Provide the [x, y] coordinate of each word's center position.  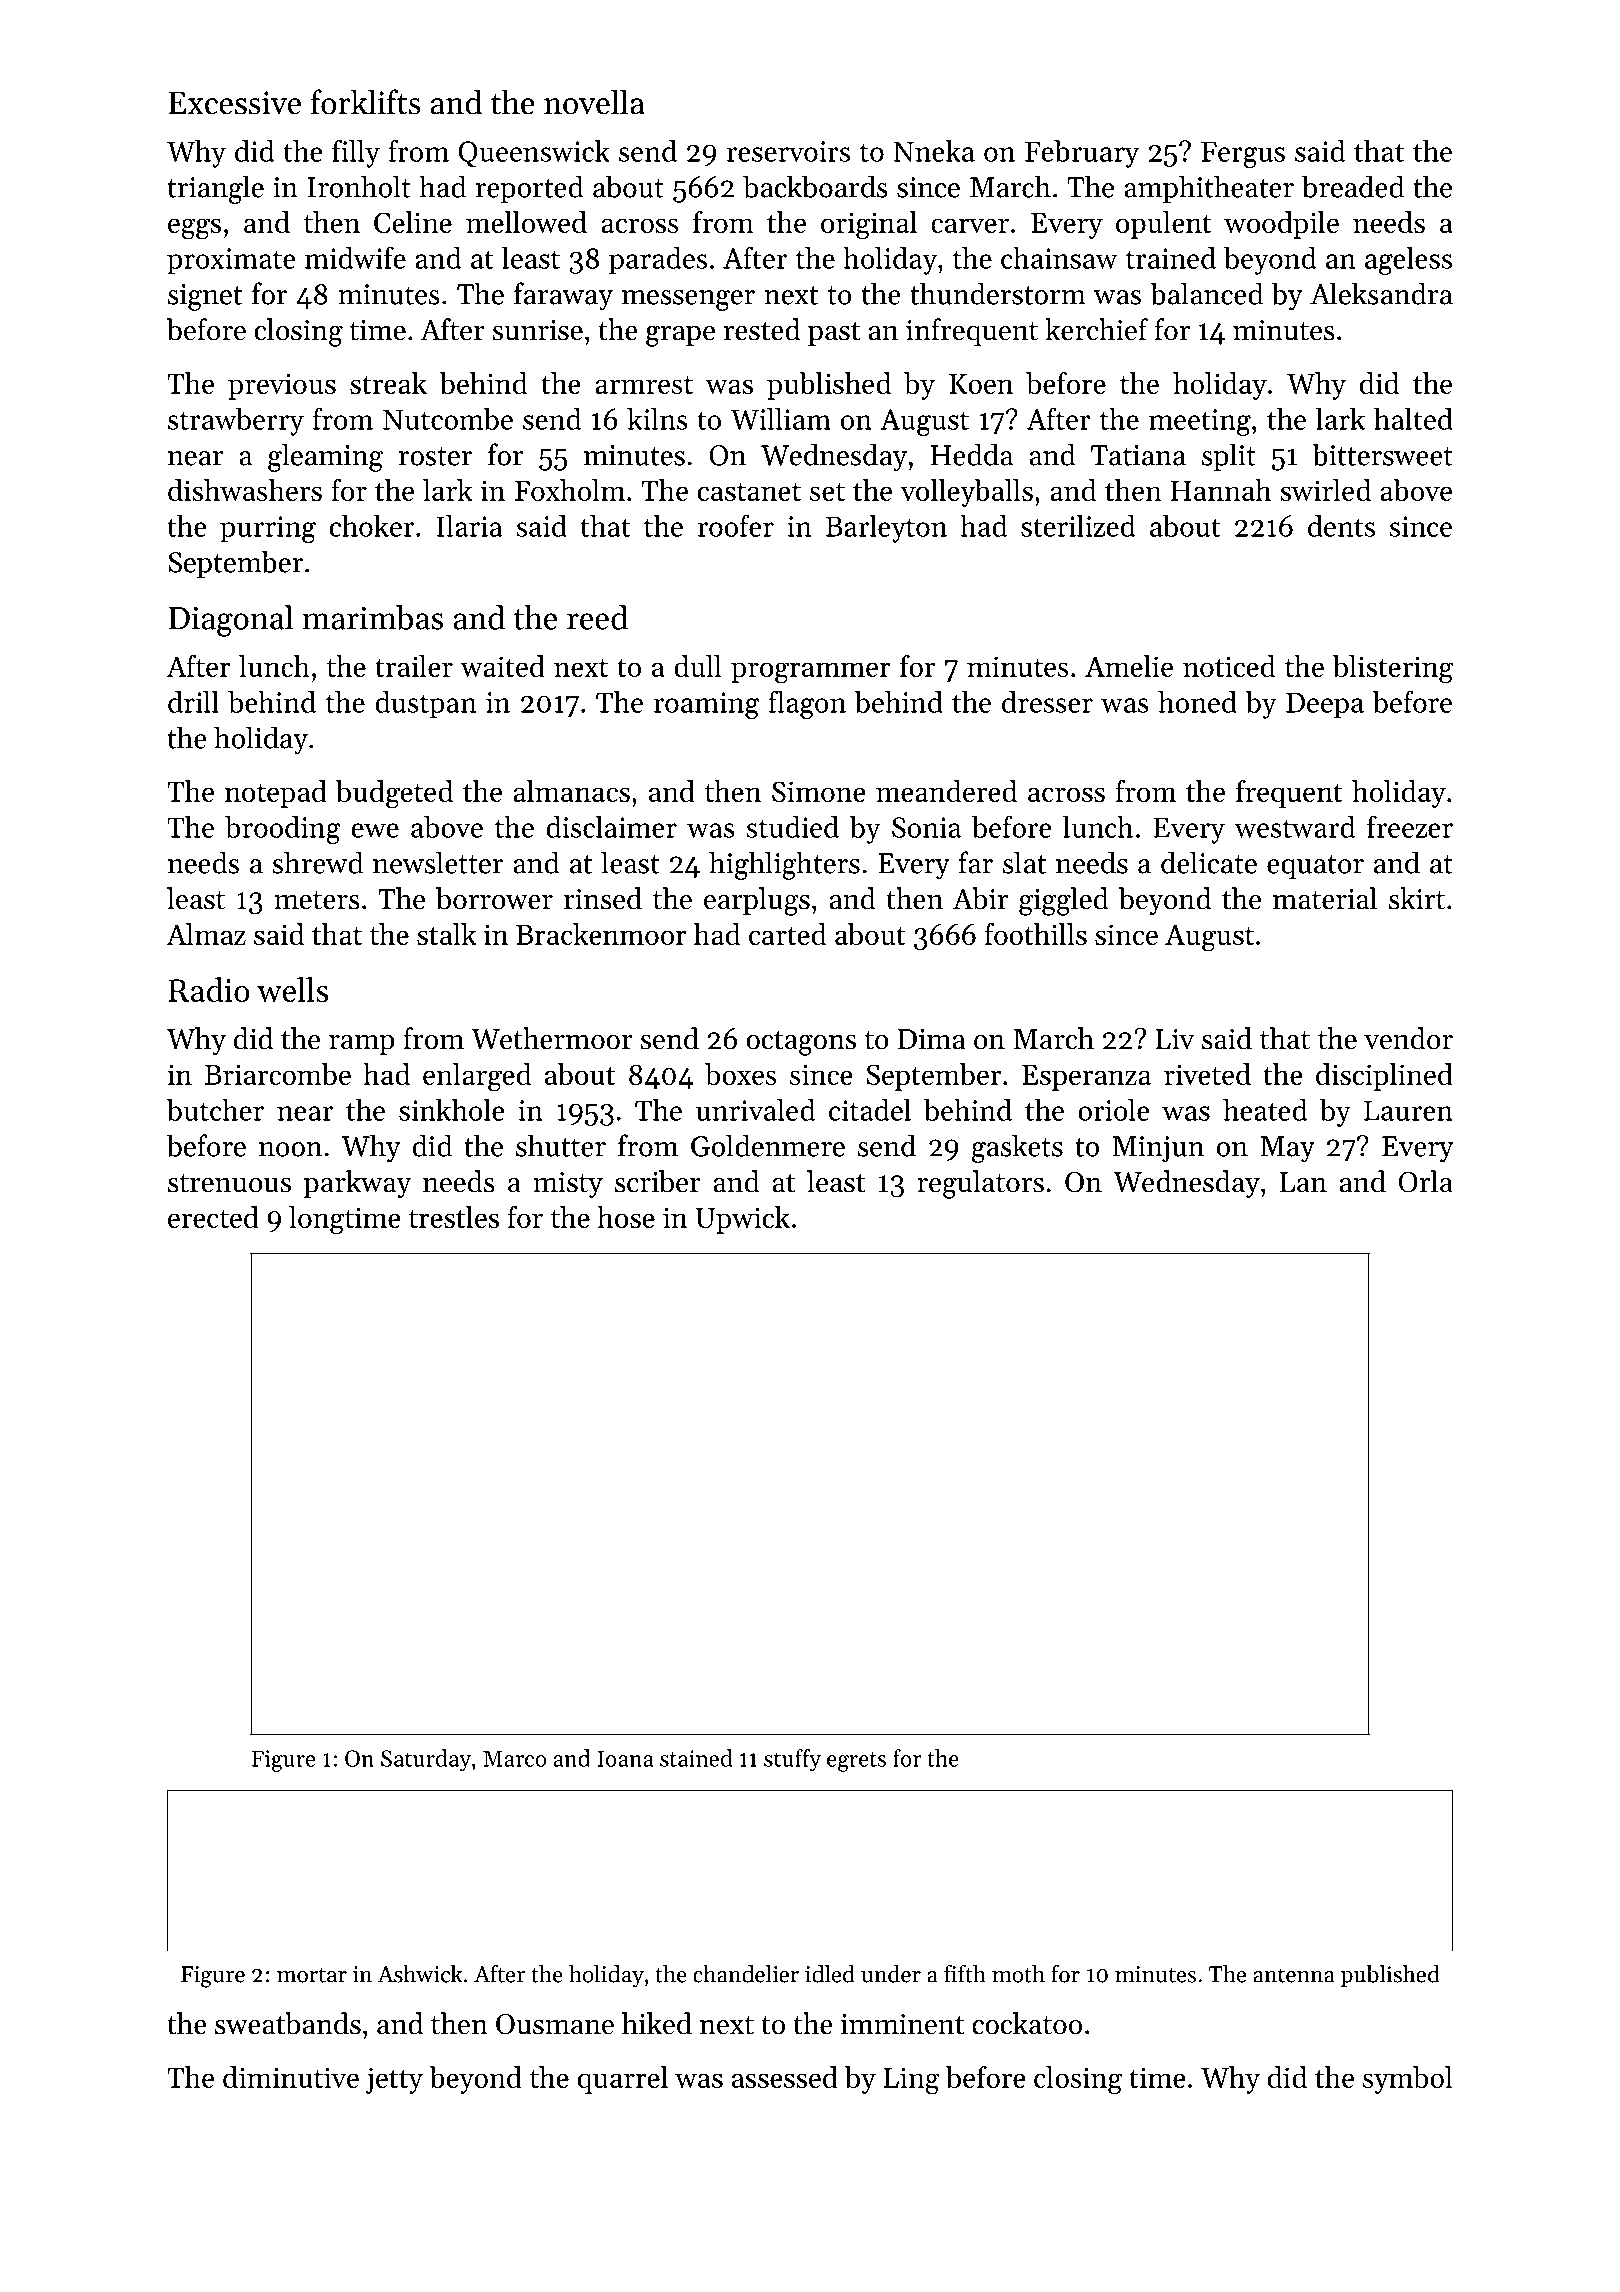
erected [213, 1217]
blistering [1393, 669]
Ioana [625, 1758]
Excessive [234, 103]
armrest [644, 385]
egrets [856, 1762]
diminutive [291, 2077]
